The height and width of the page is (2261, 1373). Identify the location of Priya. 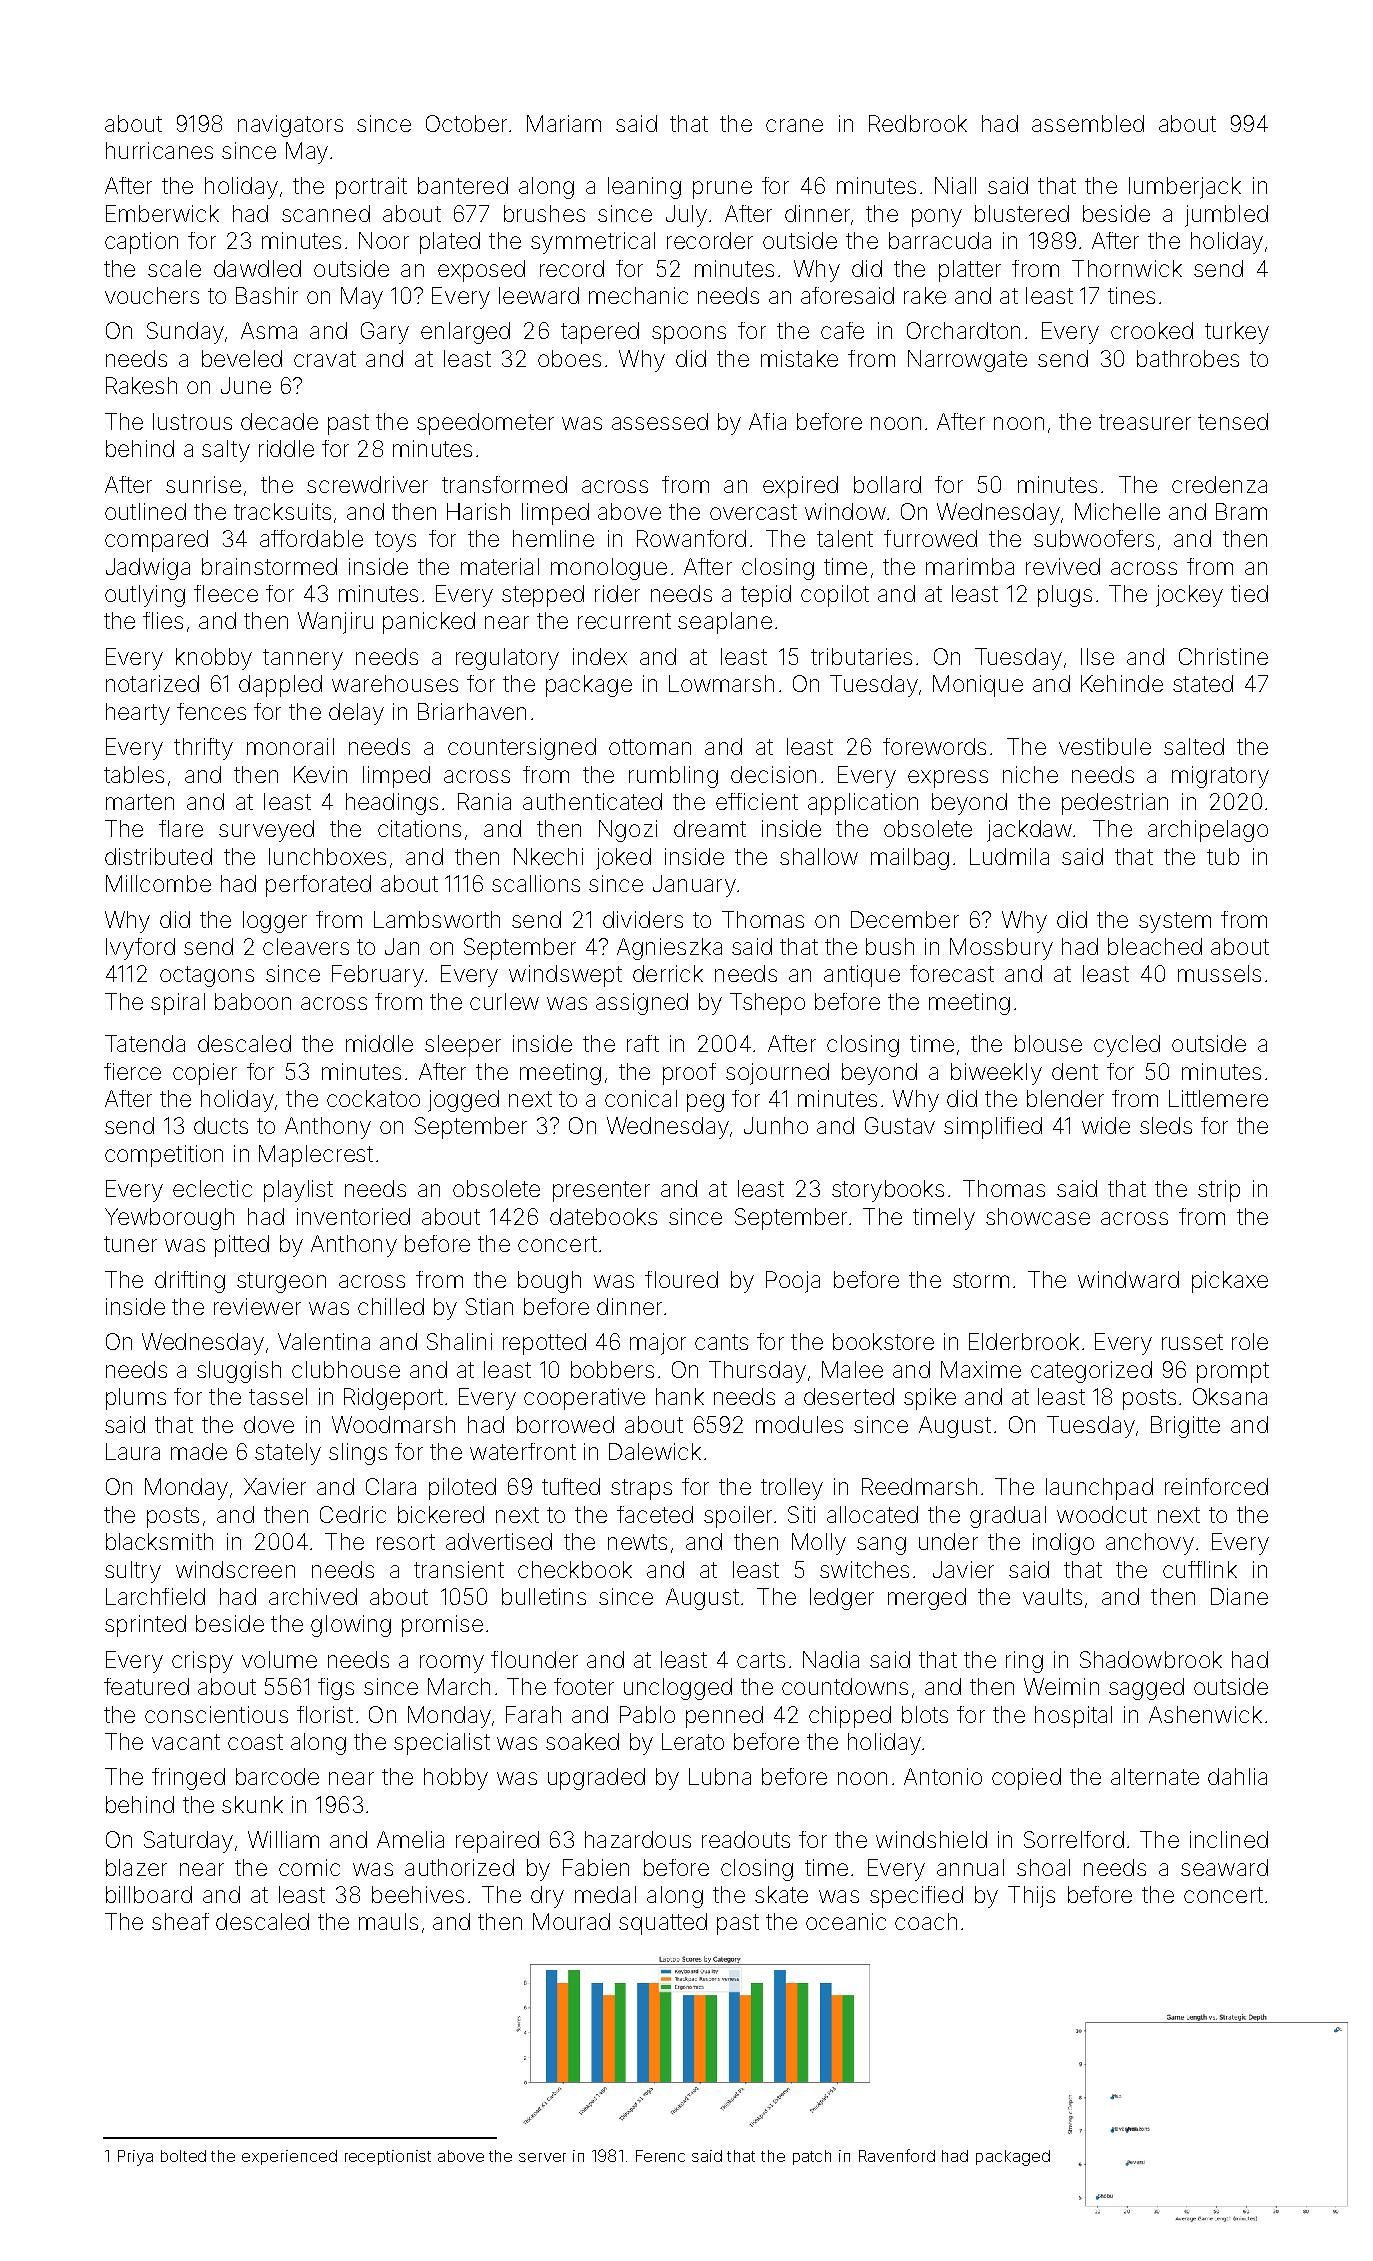
(135, 2158).
